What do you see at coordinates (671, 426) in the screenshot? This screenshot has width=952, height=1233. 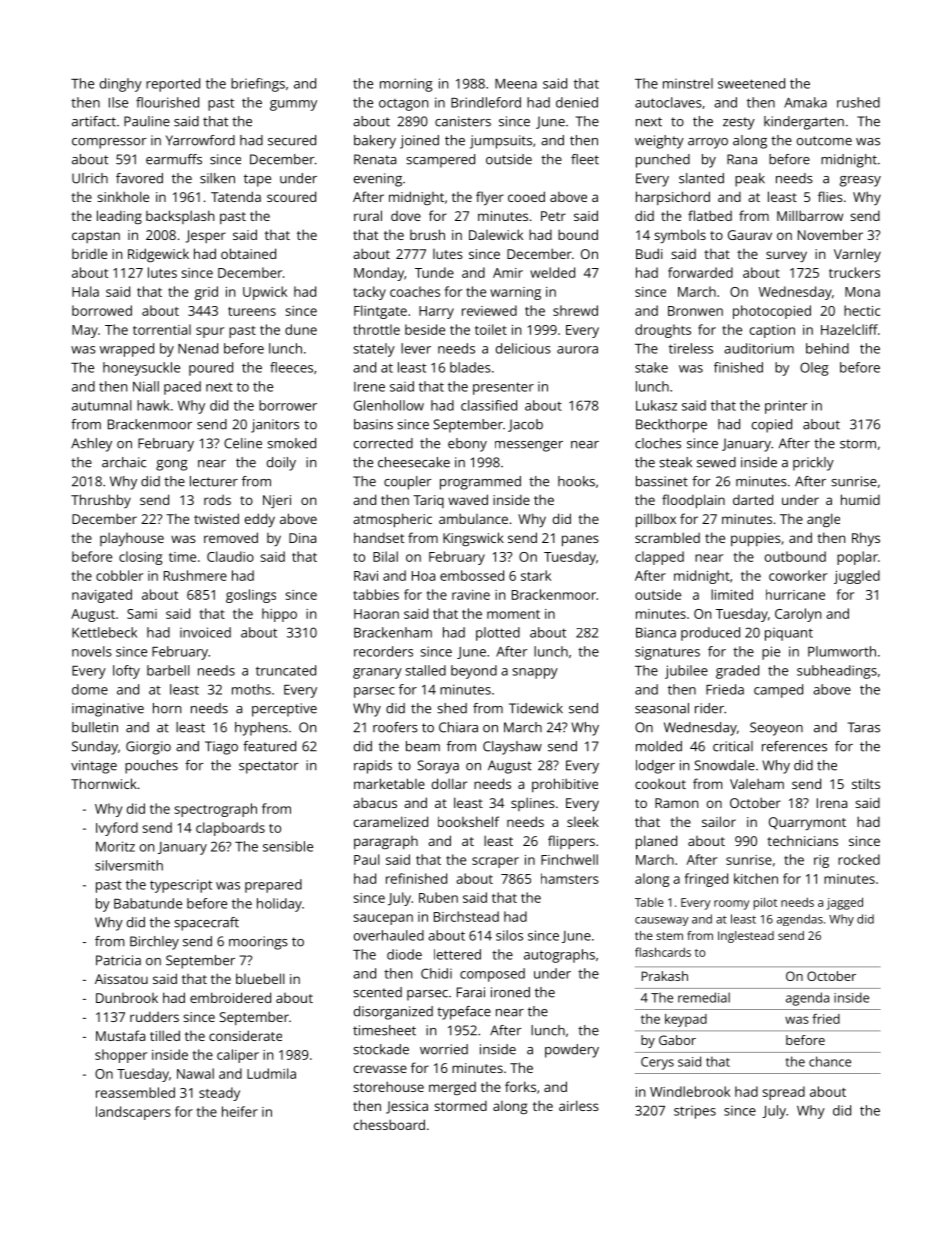 I see `Beckthorpe` at bounding box center [671, 426].
